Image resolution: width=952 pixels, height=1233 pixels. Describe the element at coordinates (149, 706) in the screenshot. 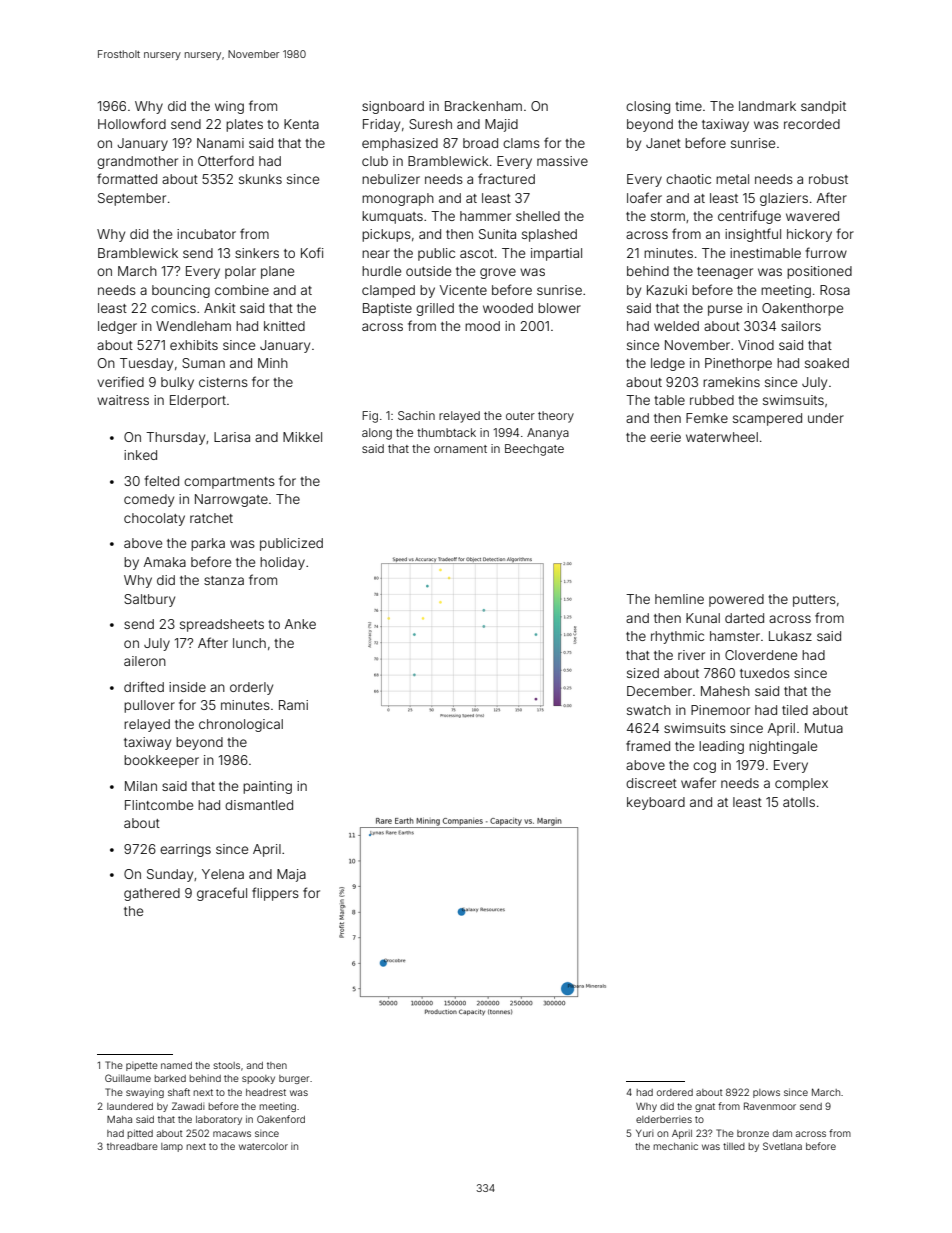

I see `pullover` at that location.
